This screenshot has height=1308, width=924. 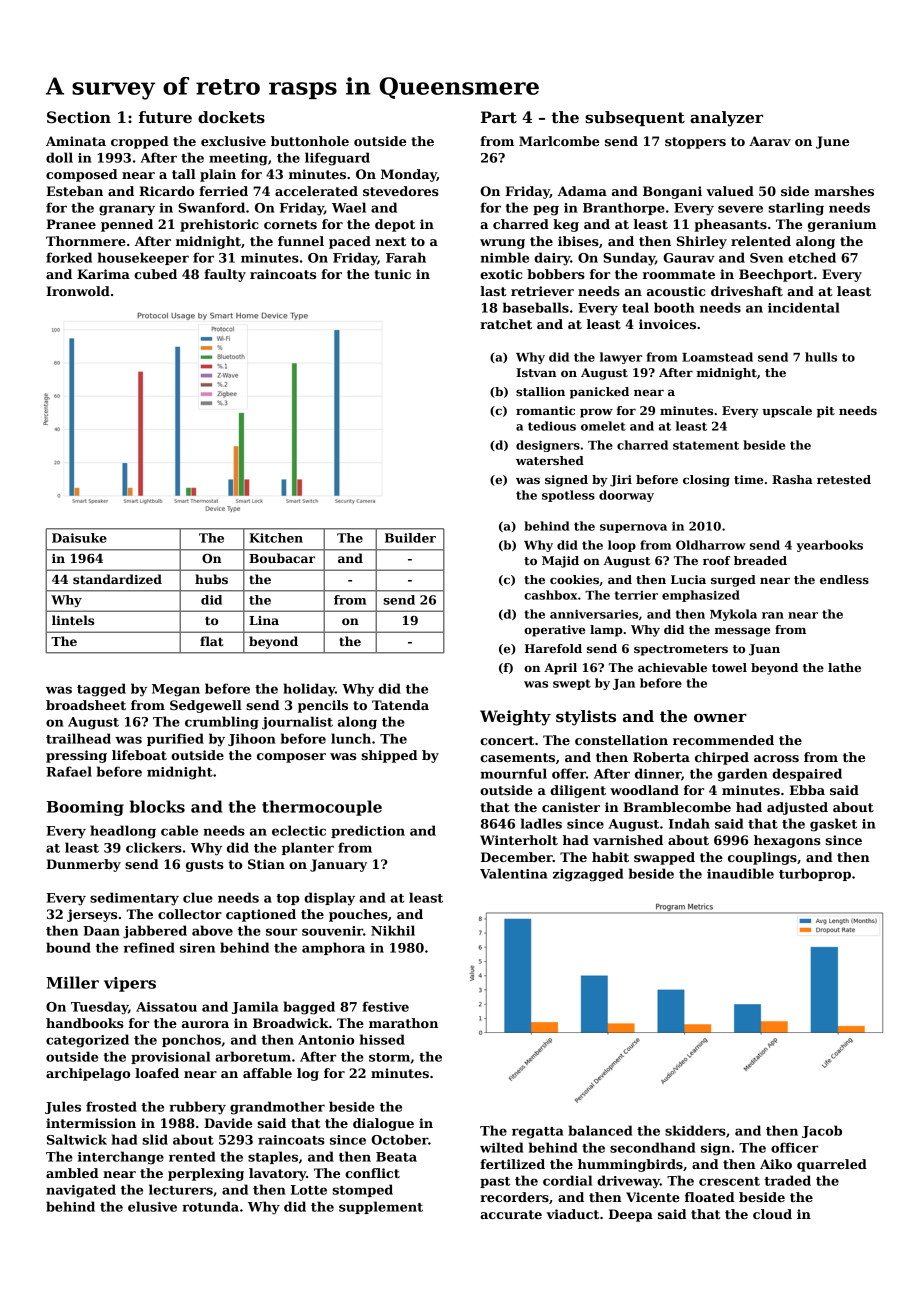 What do you see at coordinates (276, 538) in the screenshot?
I see `Kitchen` at bounding box center [276, 538].
